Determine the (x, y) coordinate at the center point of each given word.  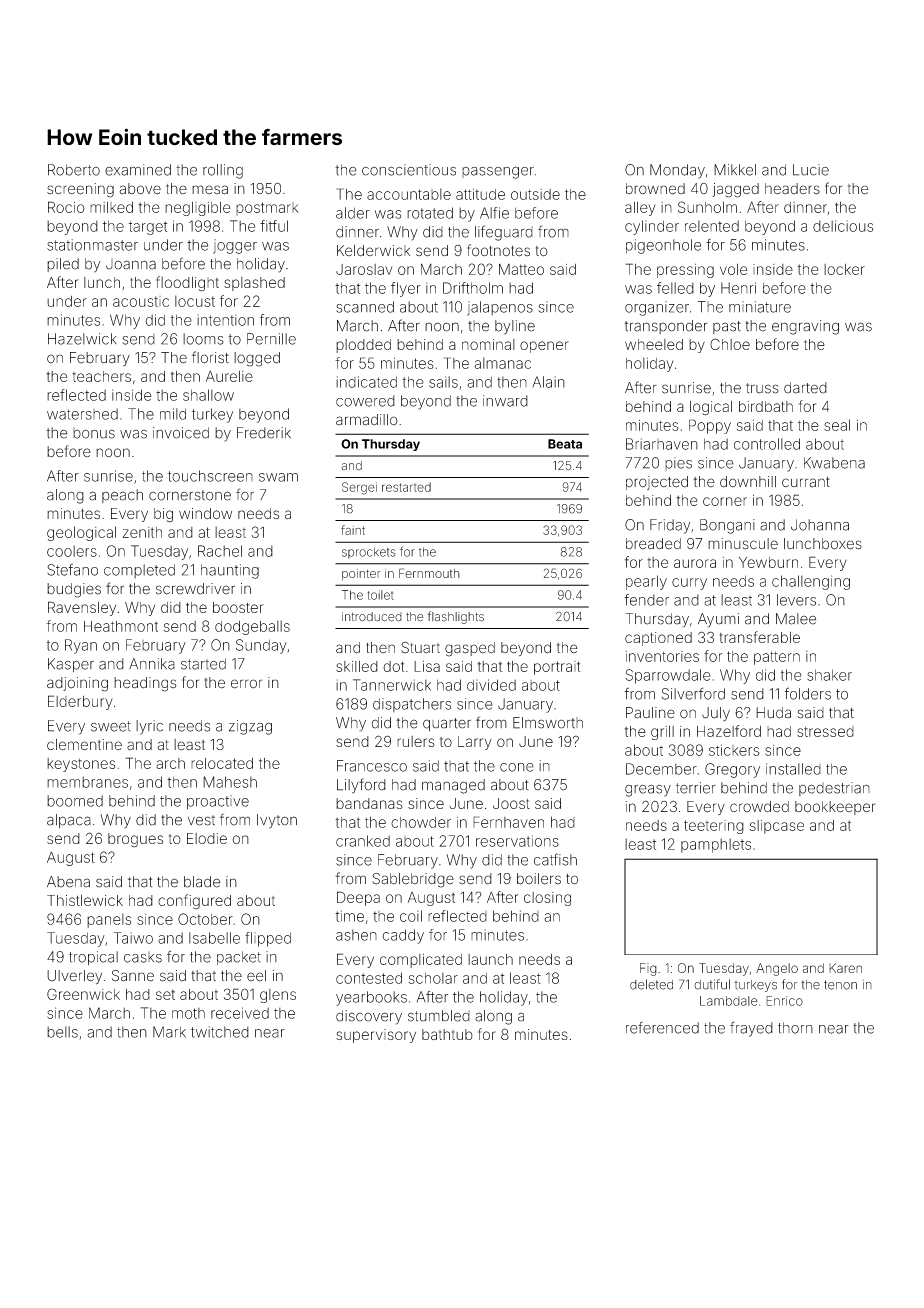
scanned (365, 307)
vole (733, 269)
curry (689, 584)
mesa (210, 190)
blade (202, 882)
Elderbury (80, 702)
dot (393, 666)
